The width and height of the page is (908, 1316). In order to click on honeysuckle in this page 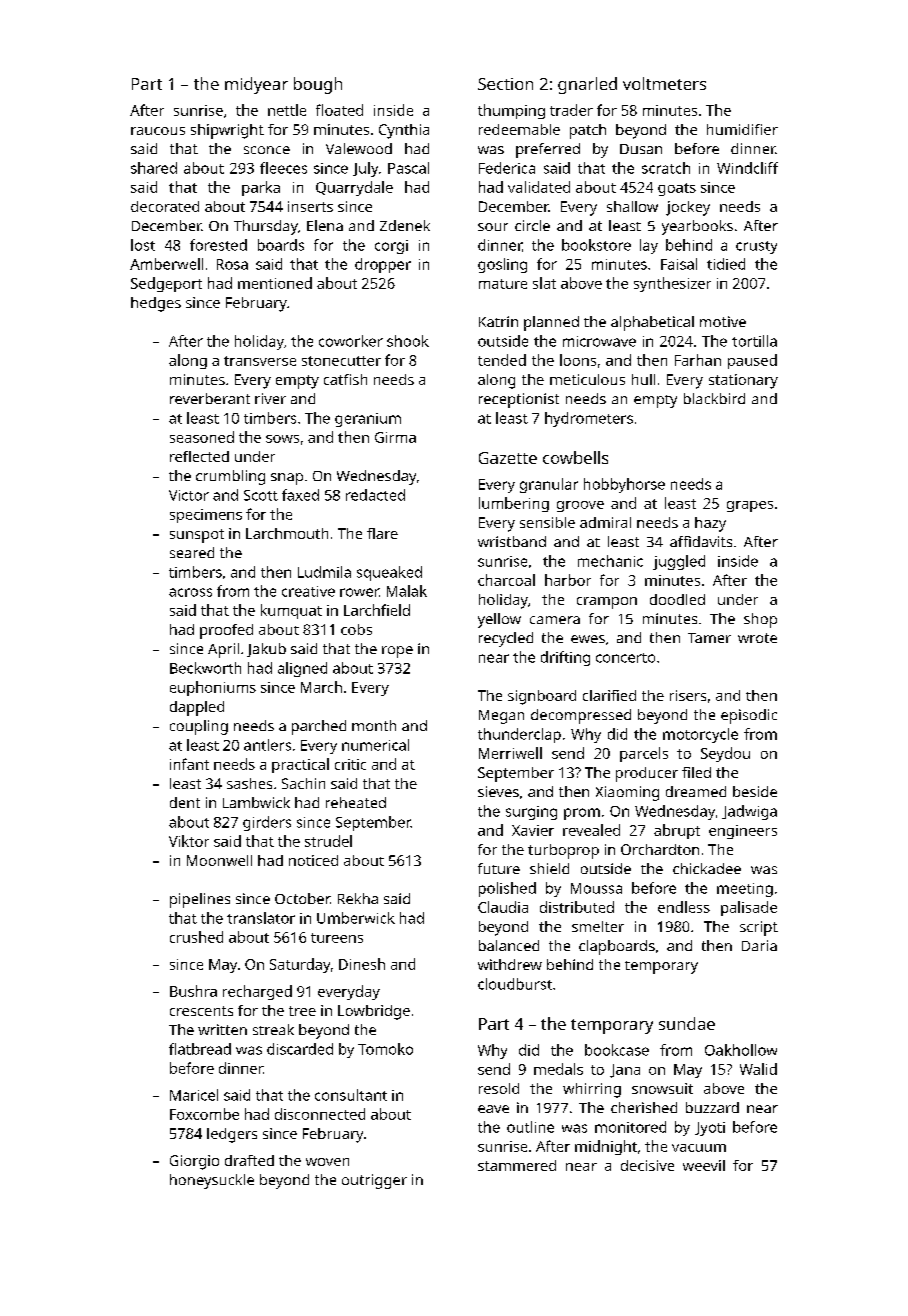, I will do `click(212, 1181)`.
